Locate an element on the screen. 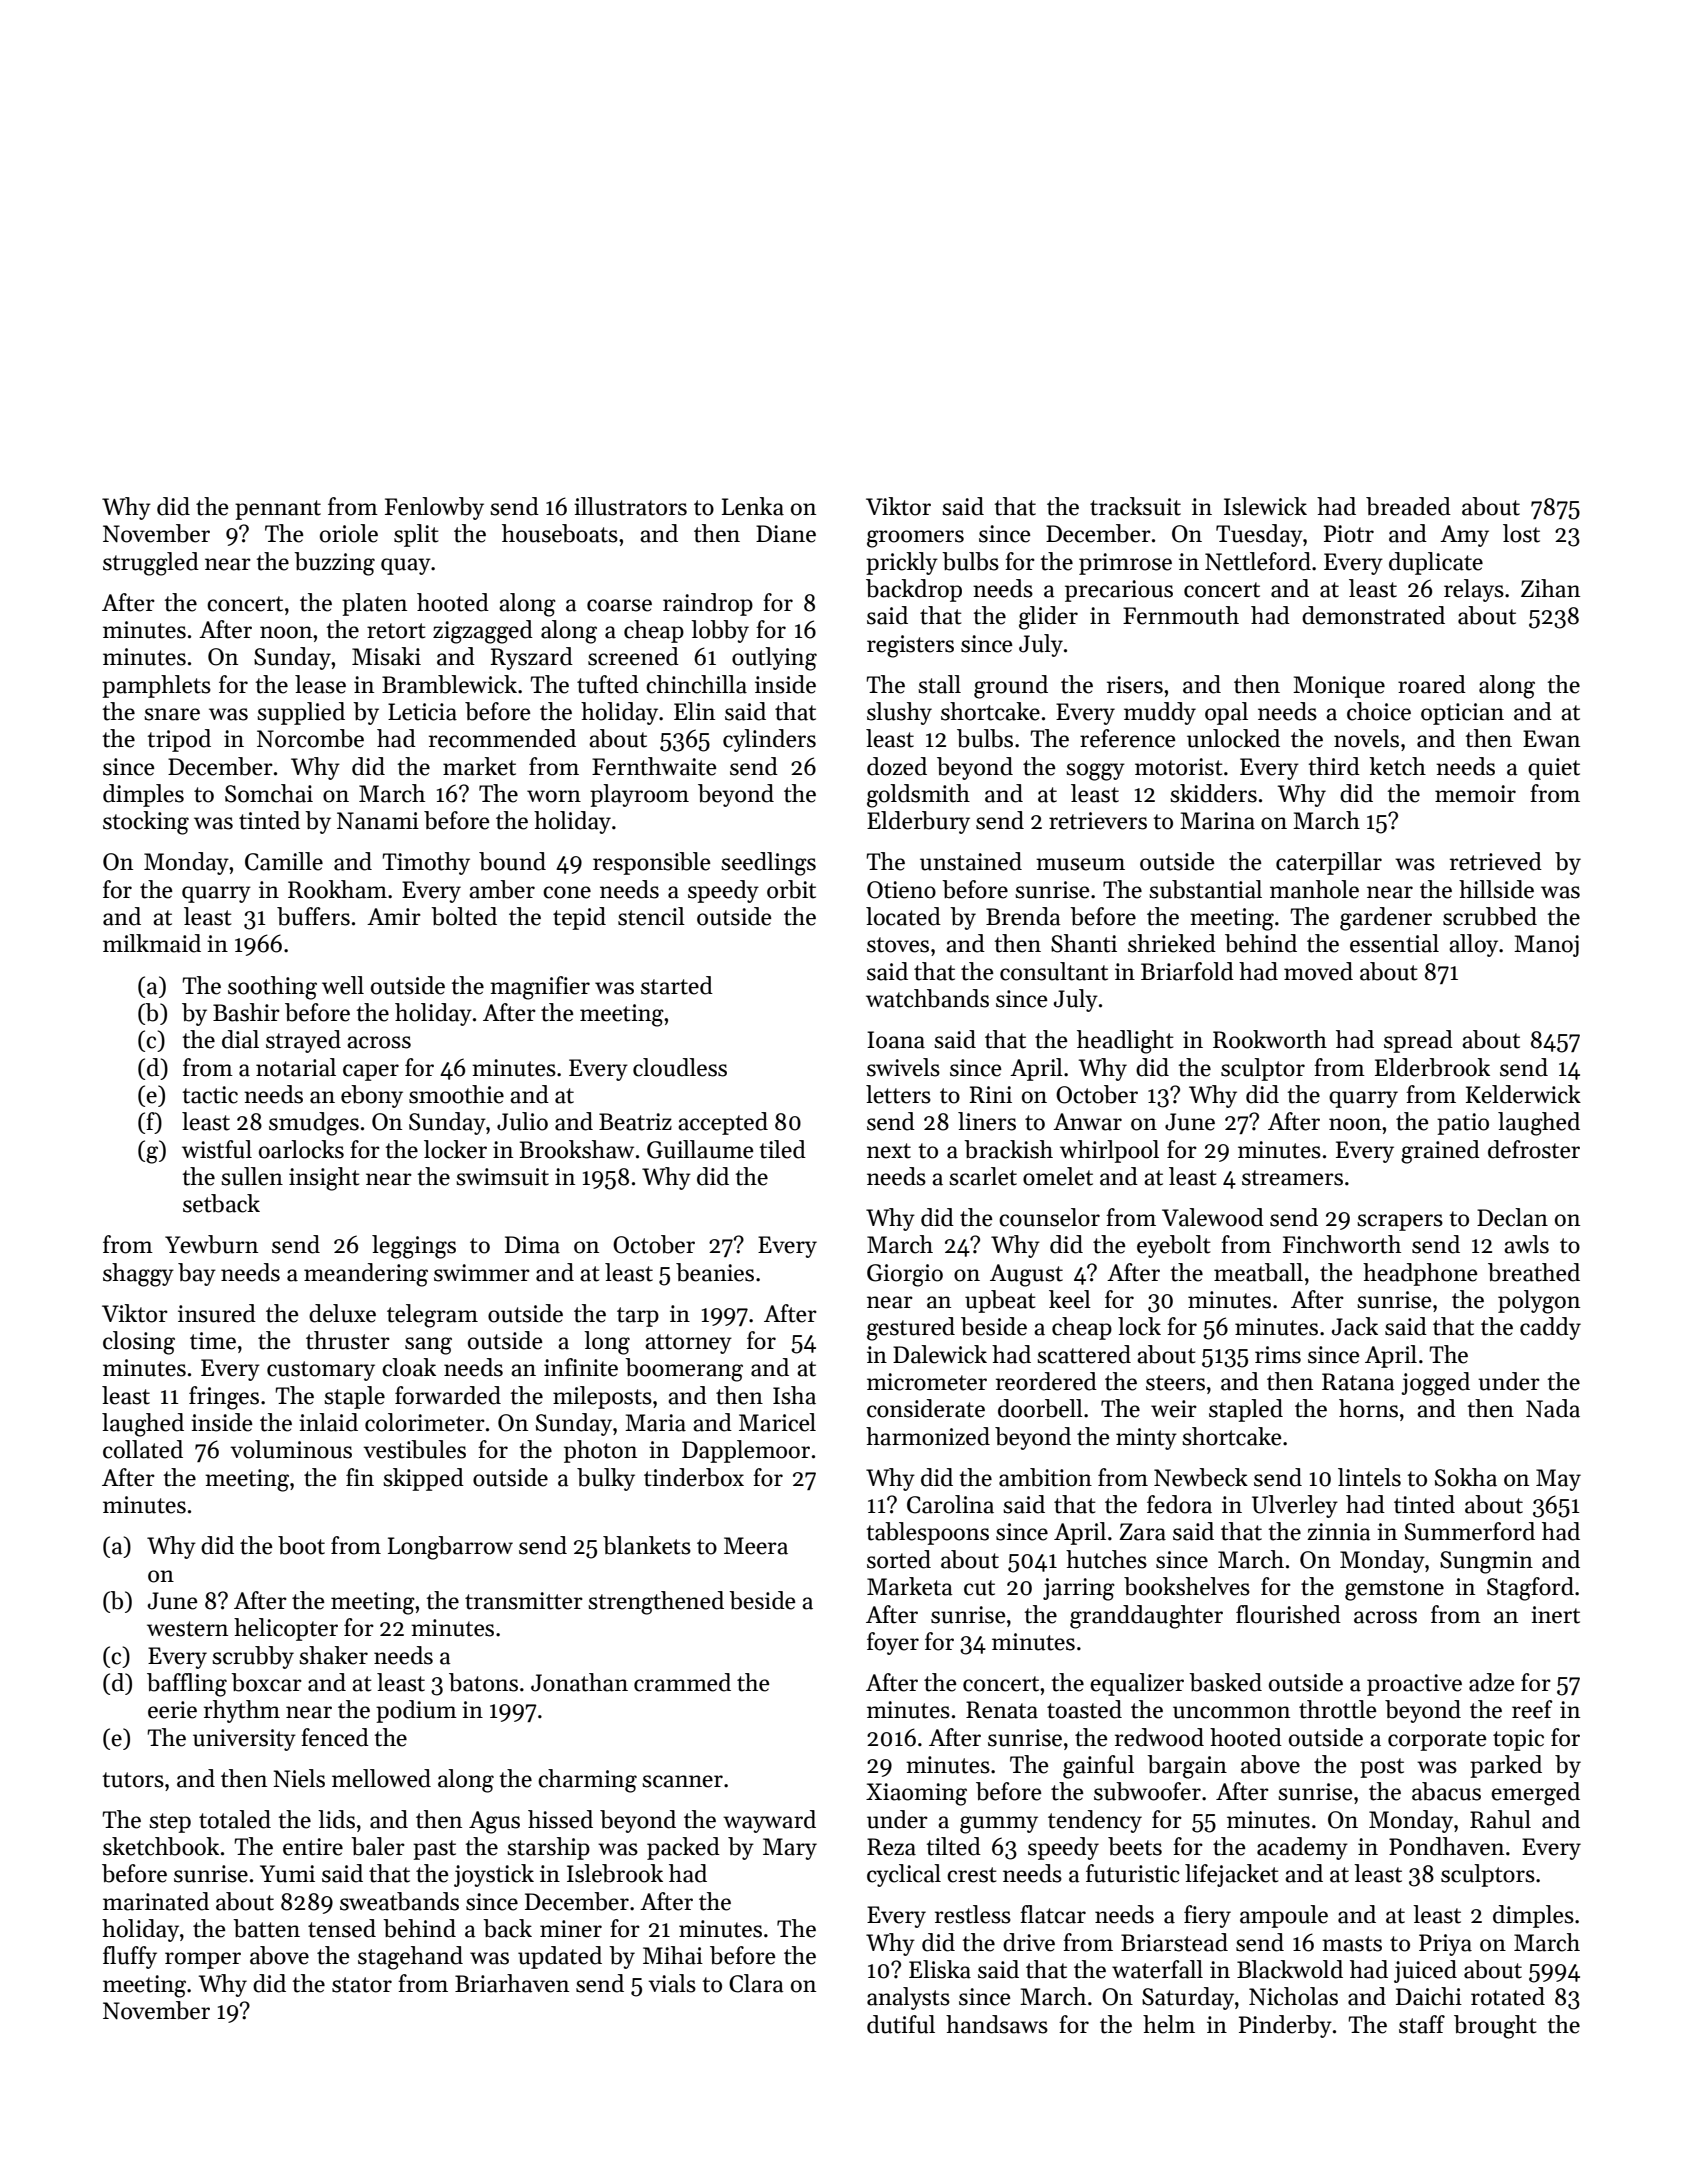 This screenshot has width=1683, height=2178. Ratana is located at coordinates (1358, 1382).
